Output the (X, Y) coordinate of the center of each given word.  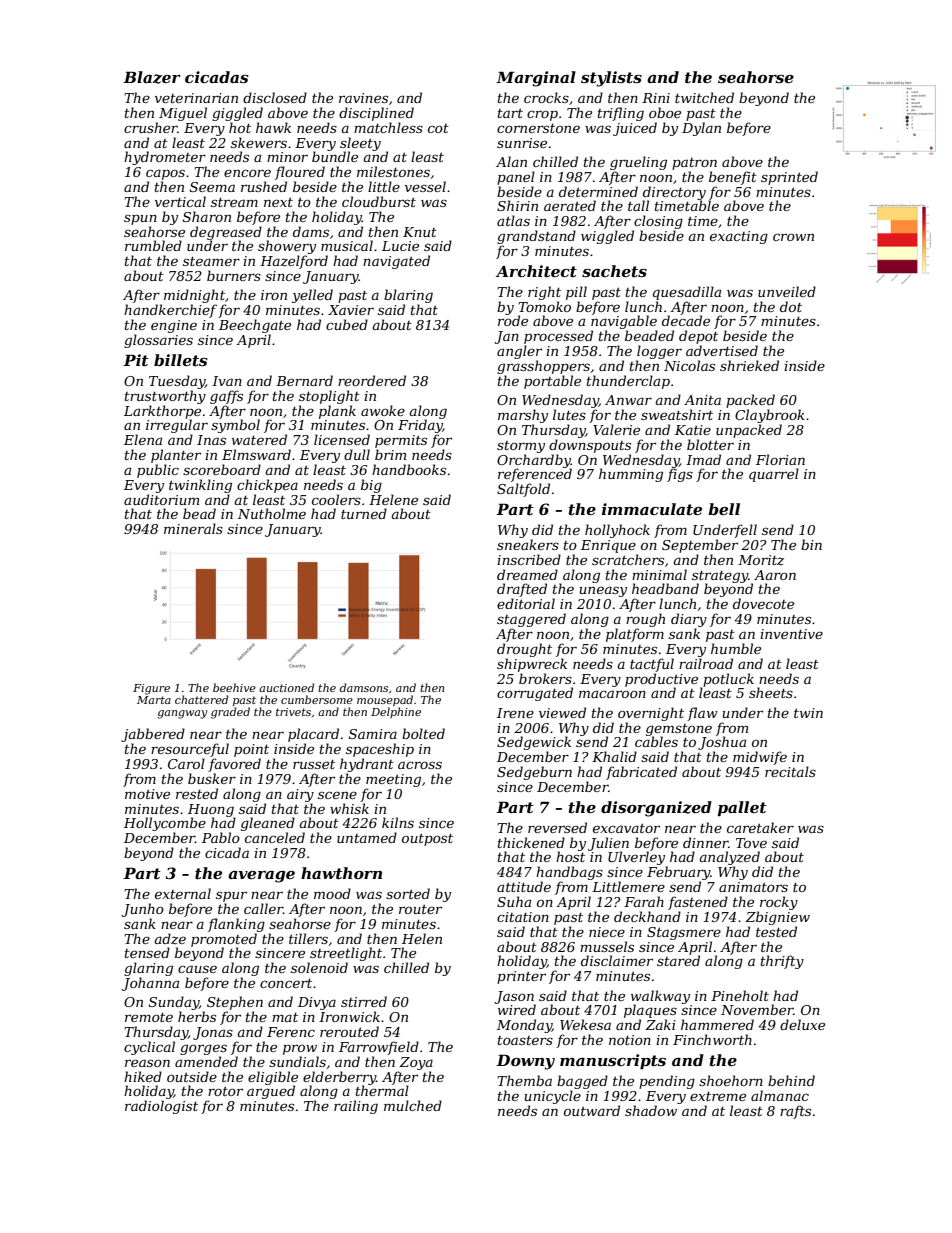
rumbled (153, 245)
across (420, 765)
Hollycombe (165, 824)
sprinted (789, 178)
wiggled (607, 237)
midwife (760, 758)
